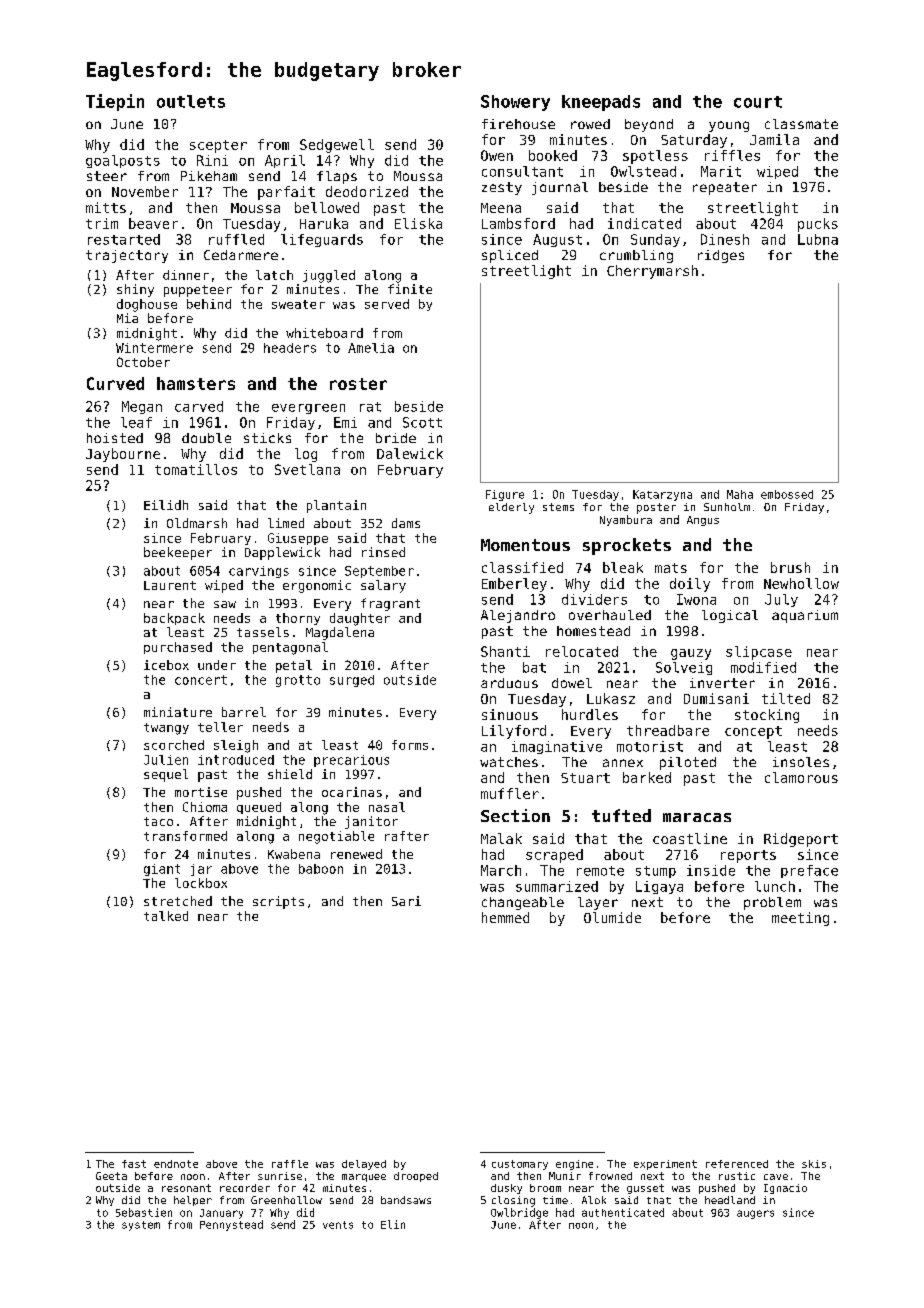  What do you see at coordinates (590, 124) in the document?
I see `rowed` at bounding box center [590, 124].
